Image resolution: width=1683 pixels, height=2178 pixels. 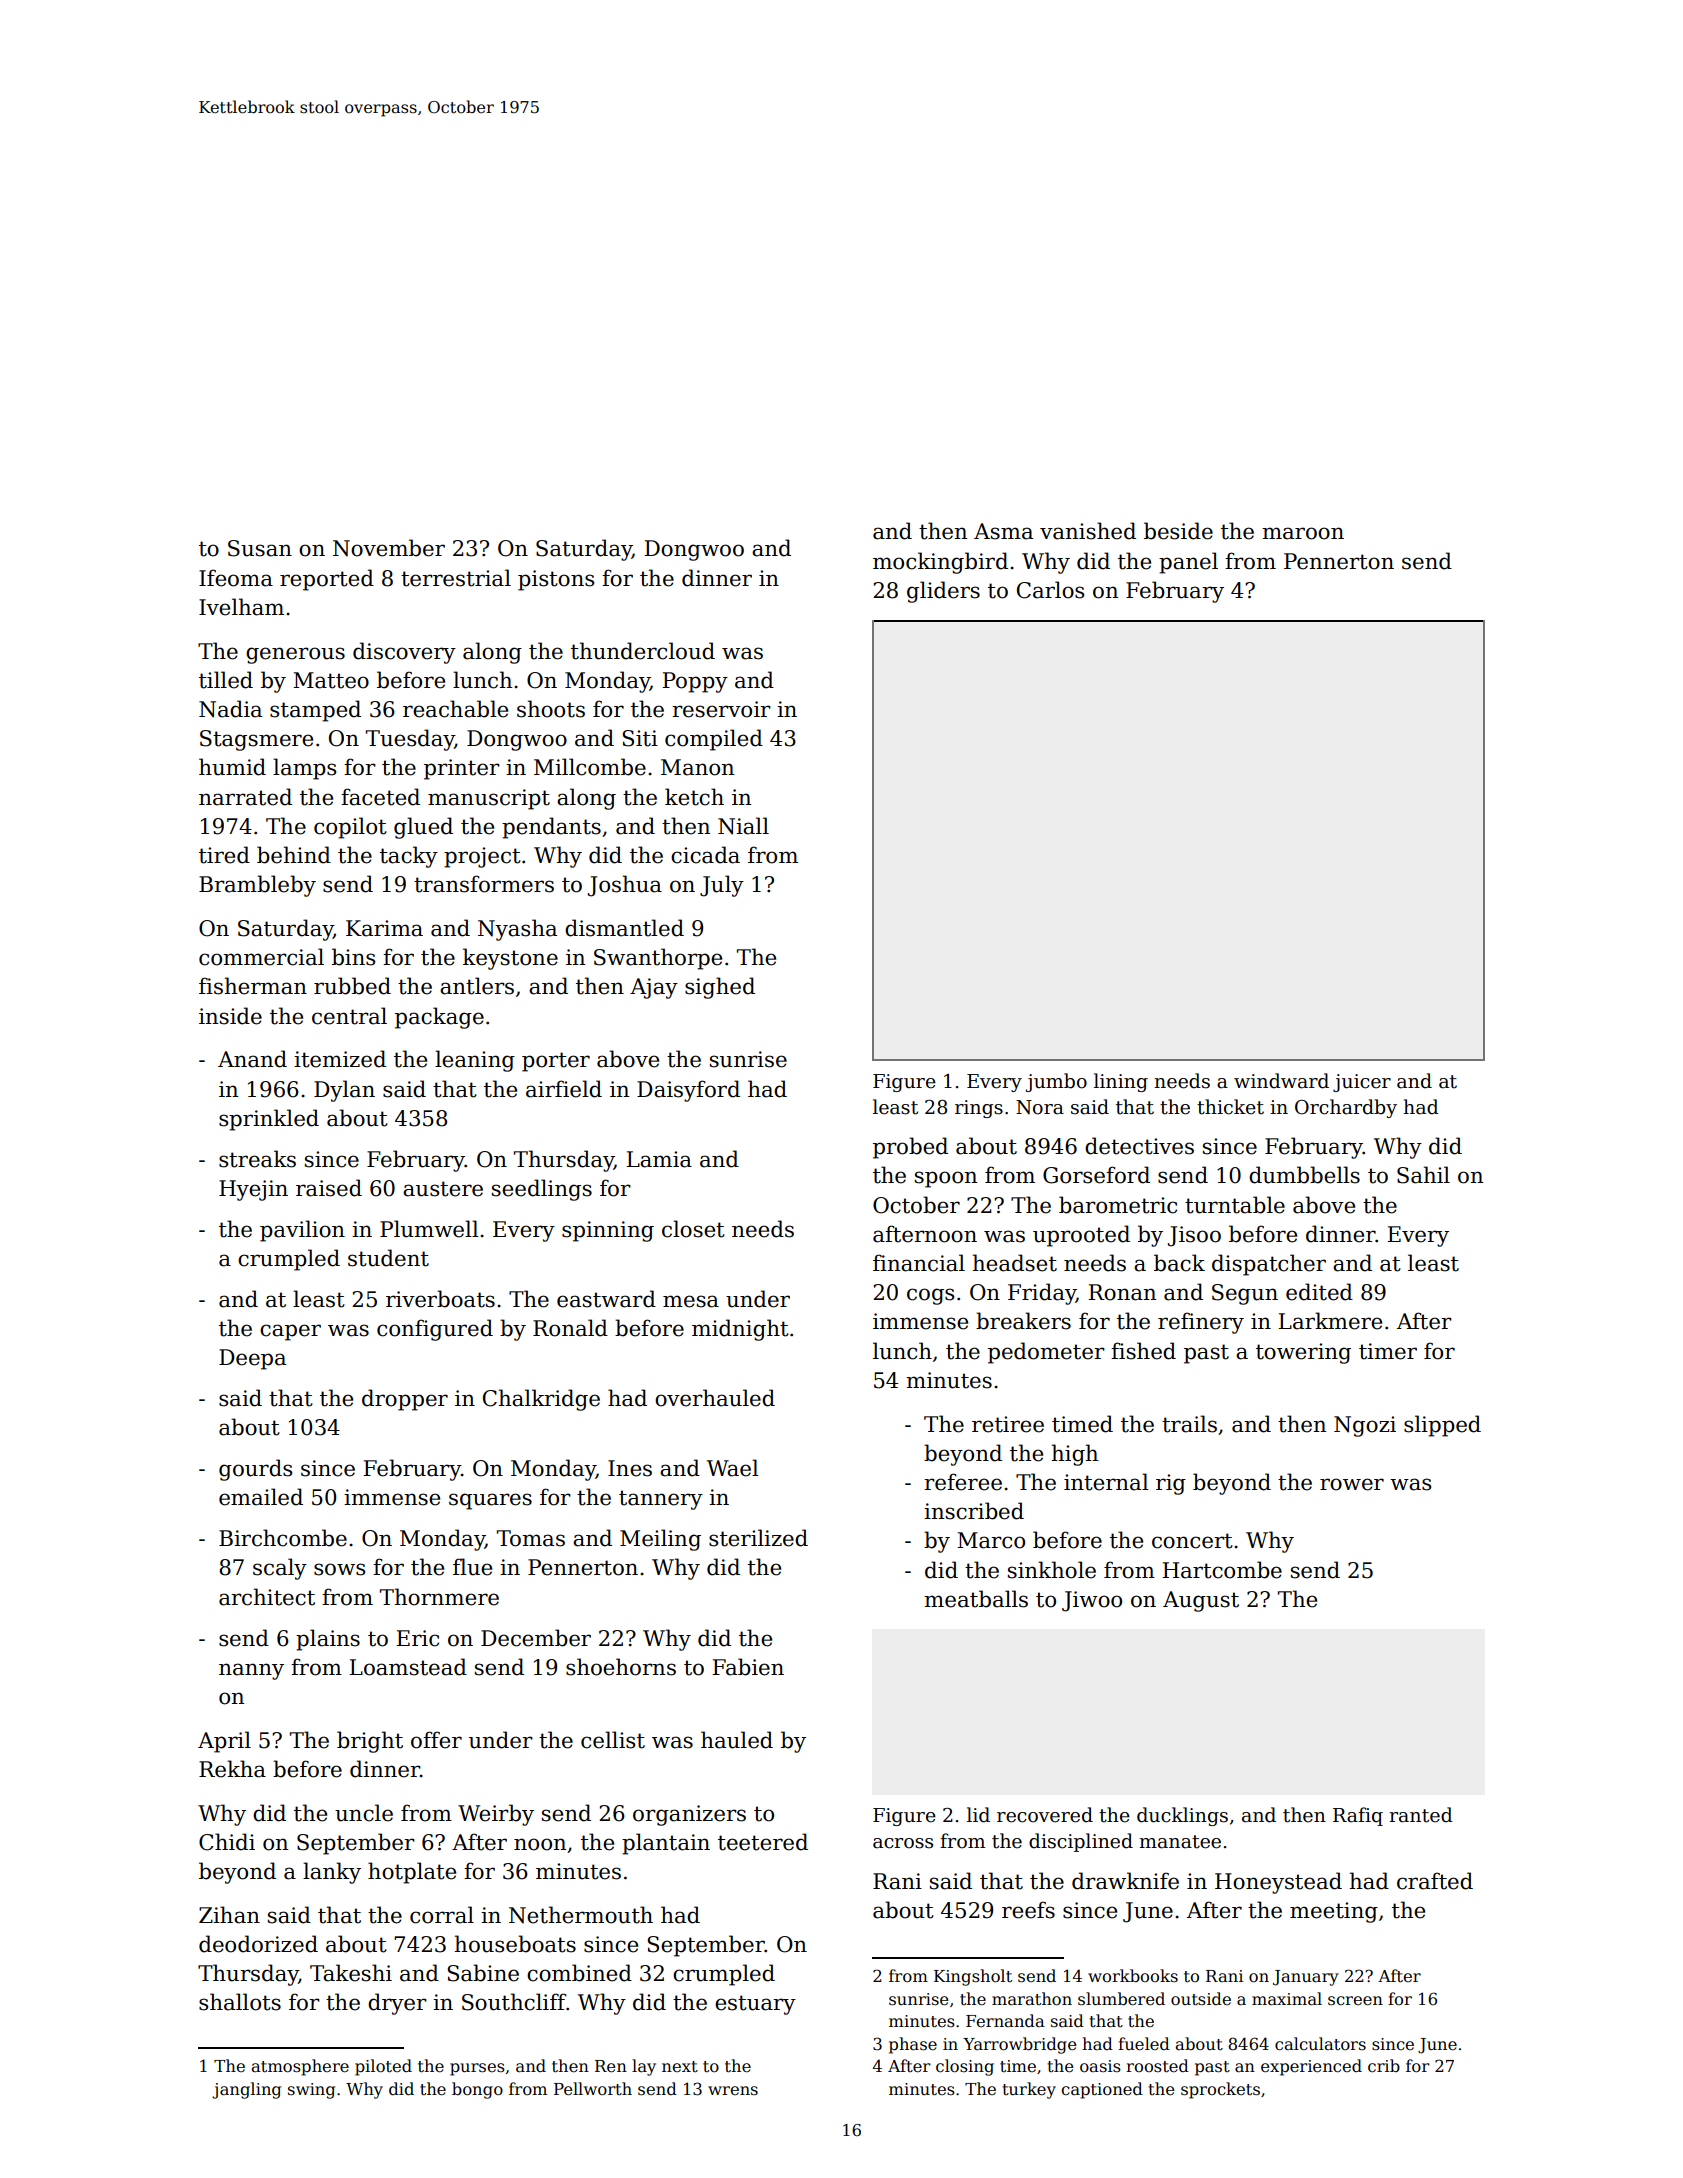 What do you see at coordinates (439, 1597) in the screenshot?
I see `Thornmere` at bounding box center [439, 1597].
